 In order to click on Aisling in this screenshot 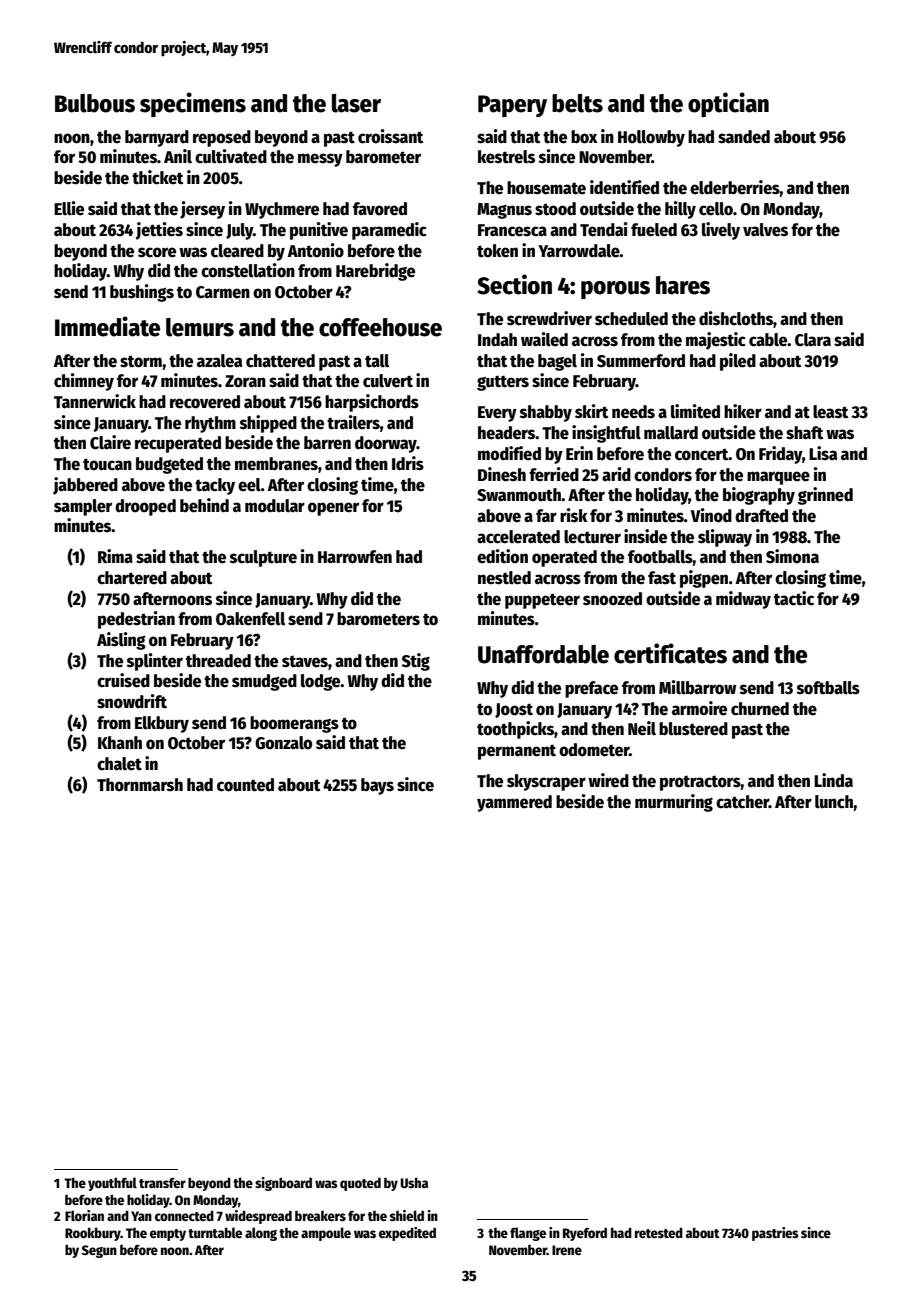, I will do `click(121, 641)`.
